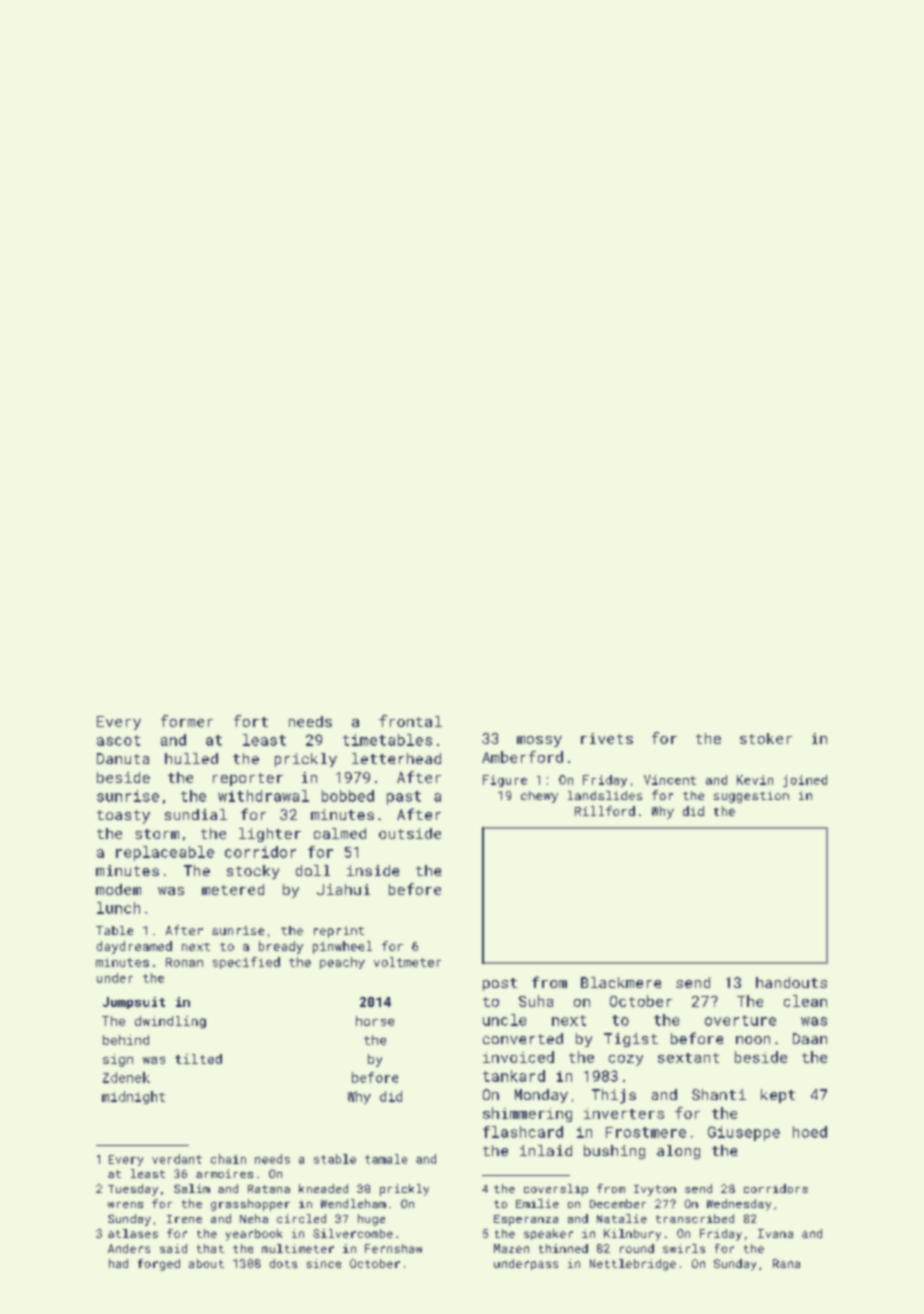  What do you see at coordinates (410, 721) in the screenshot?
I see `frontal` at bounding box center [410, 721].
